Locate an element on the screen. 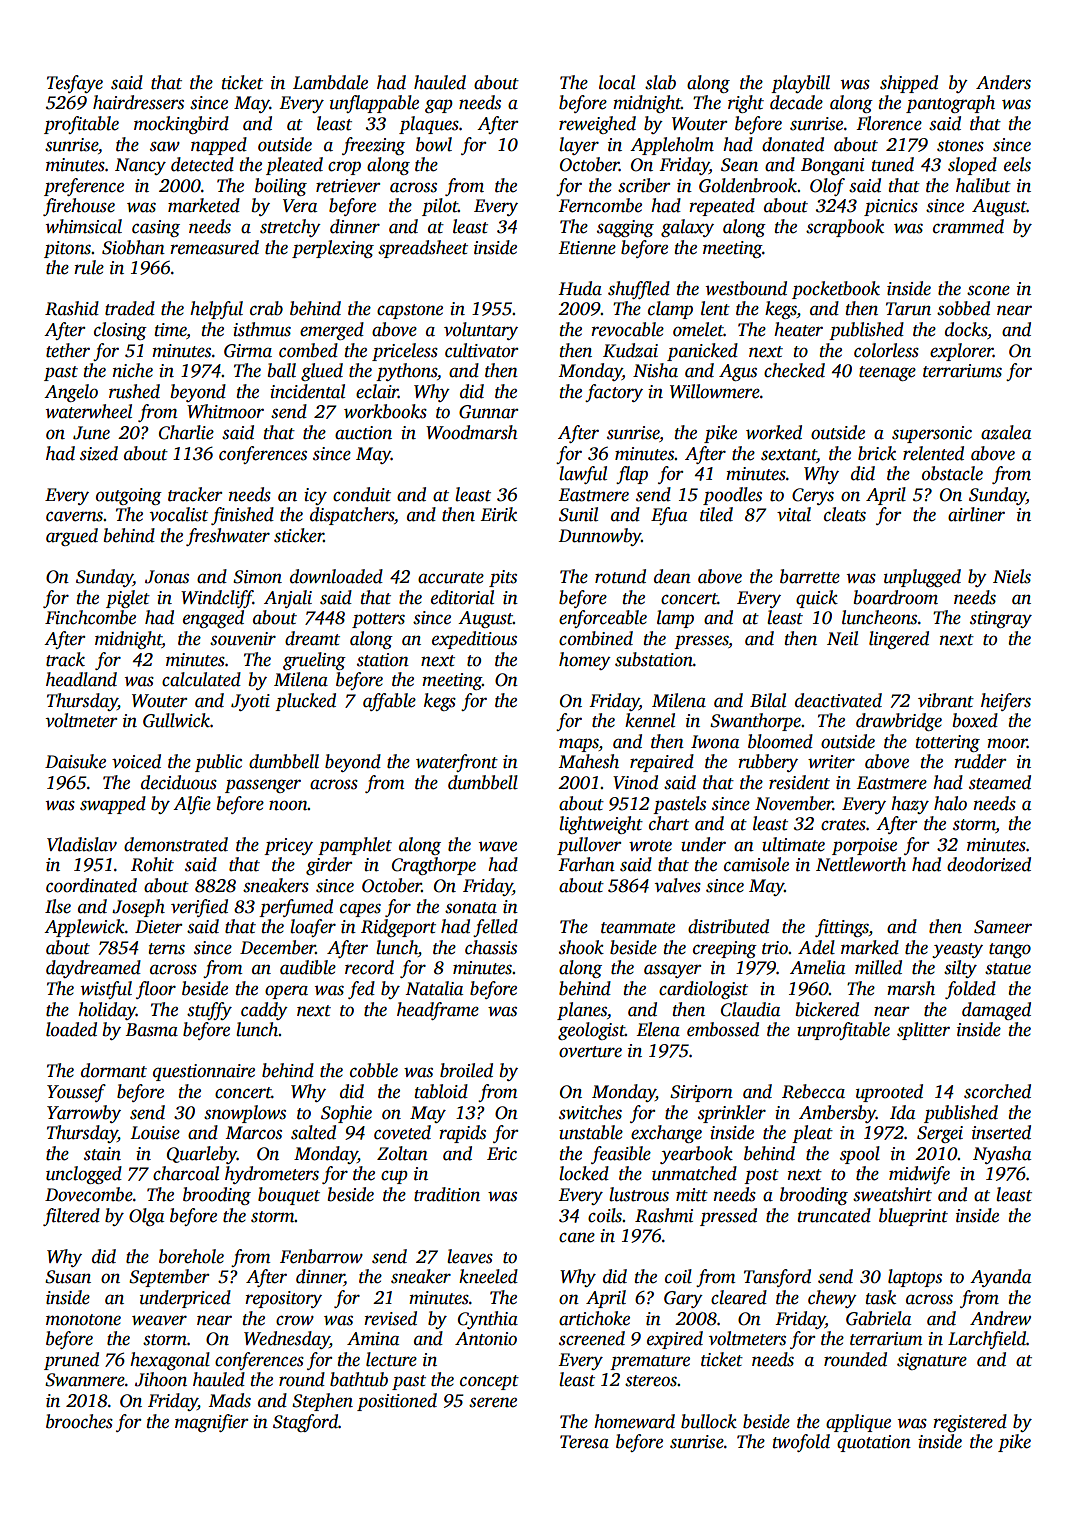  Charlie is located at coordinates (186, 432).
